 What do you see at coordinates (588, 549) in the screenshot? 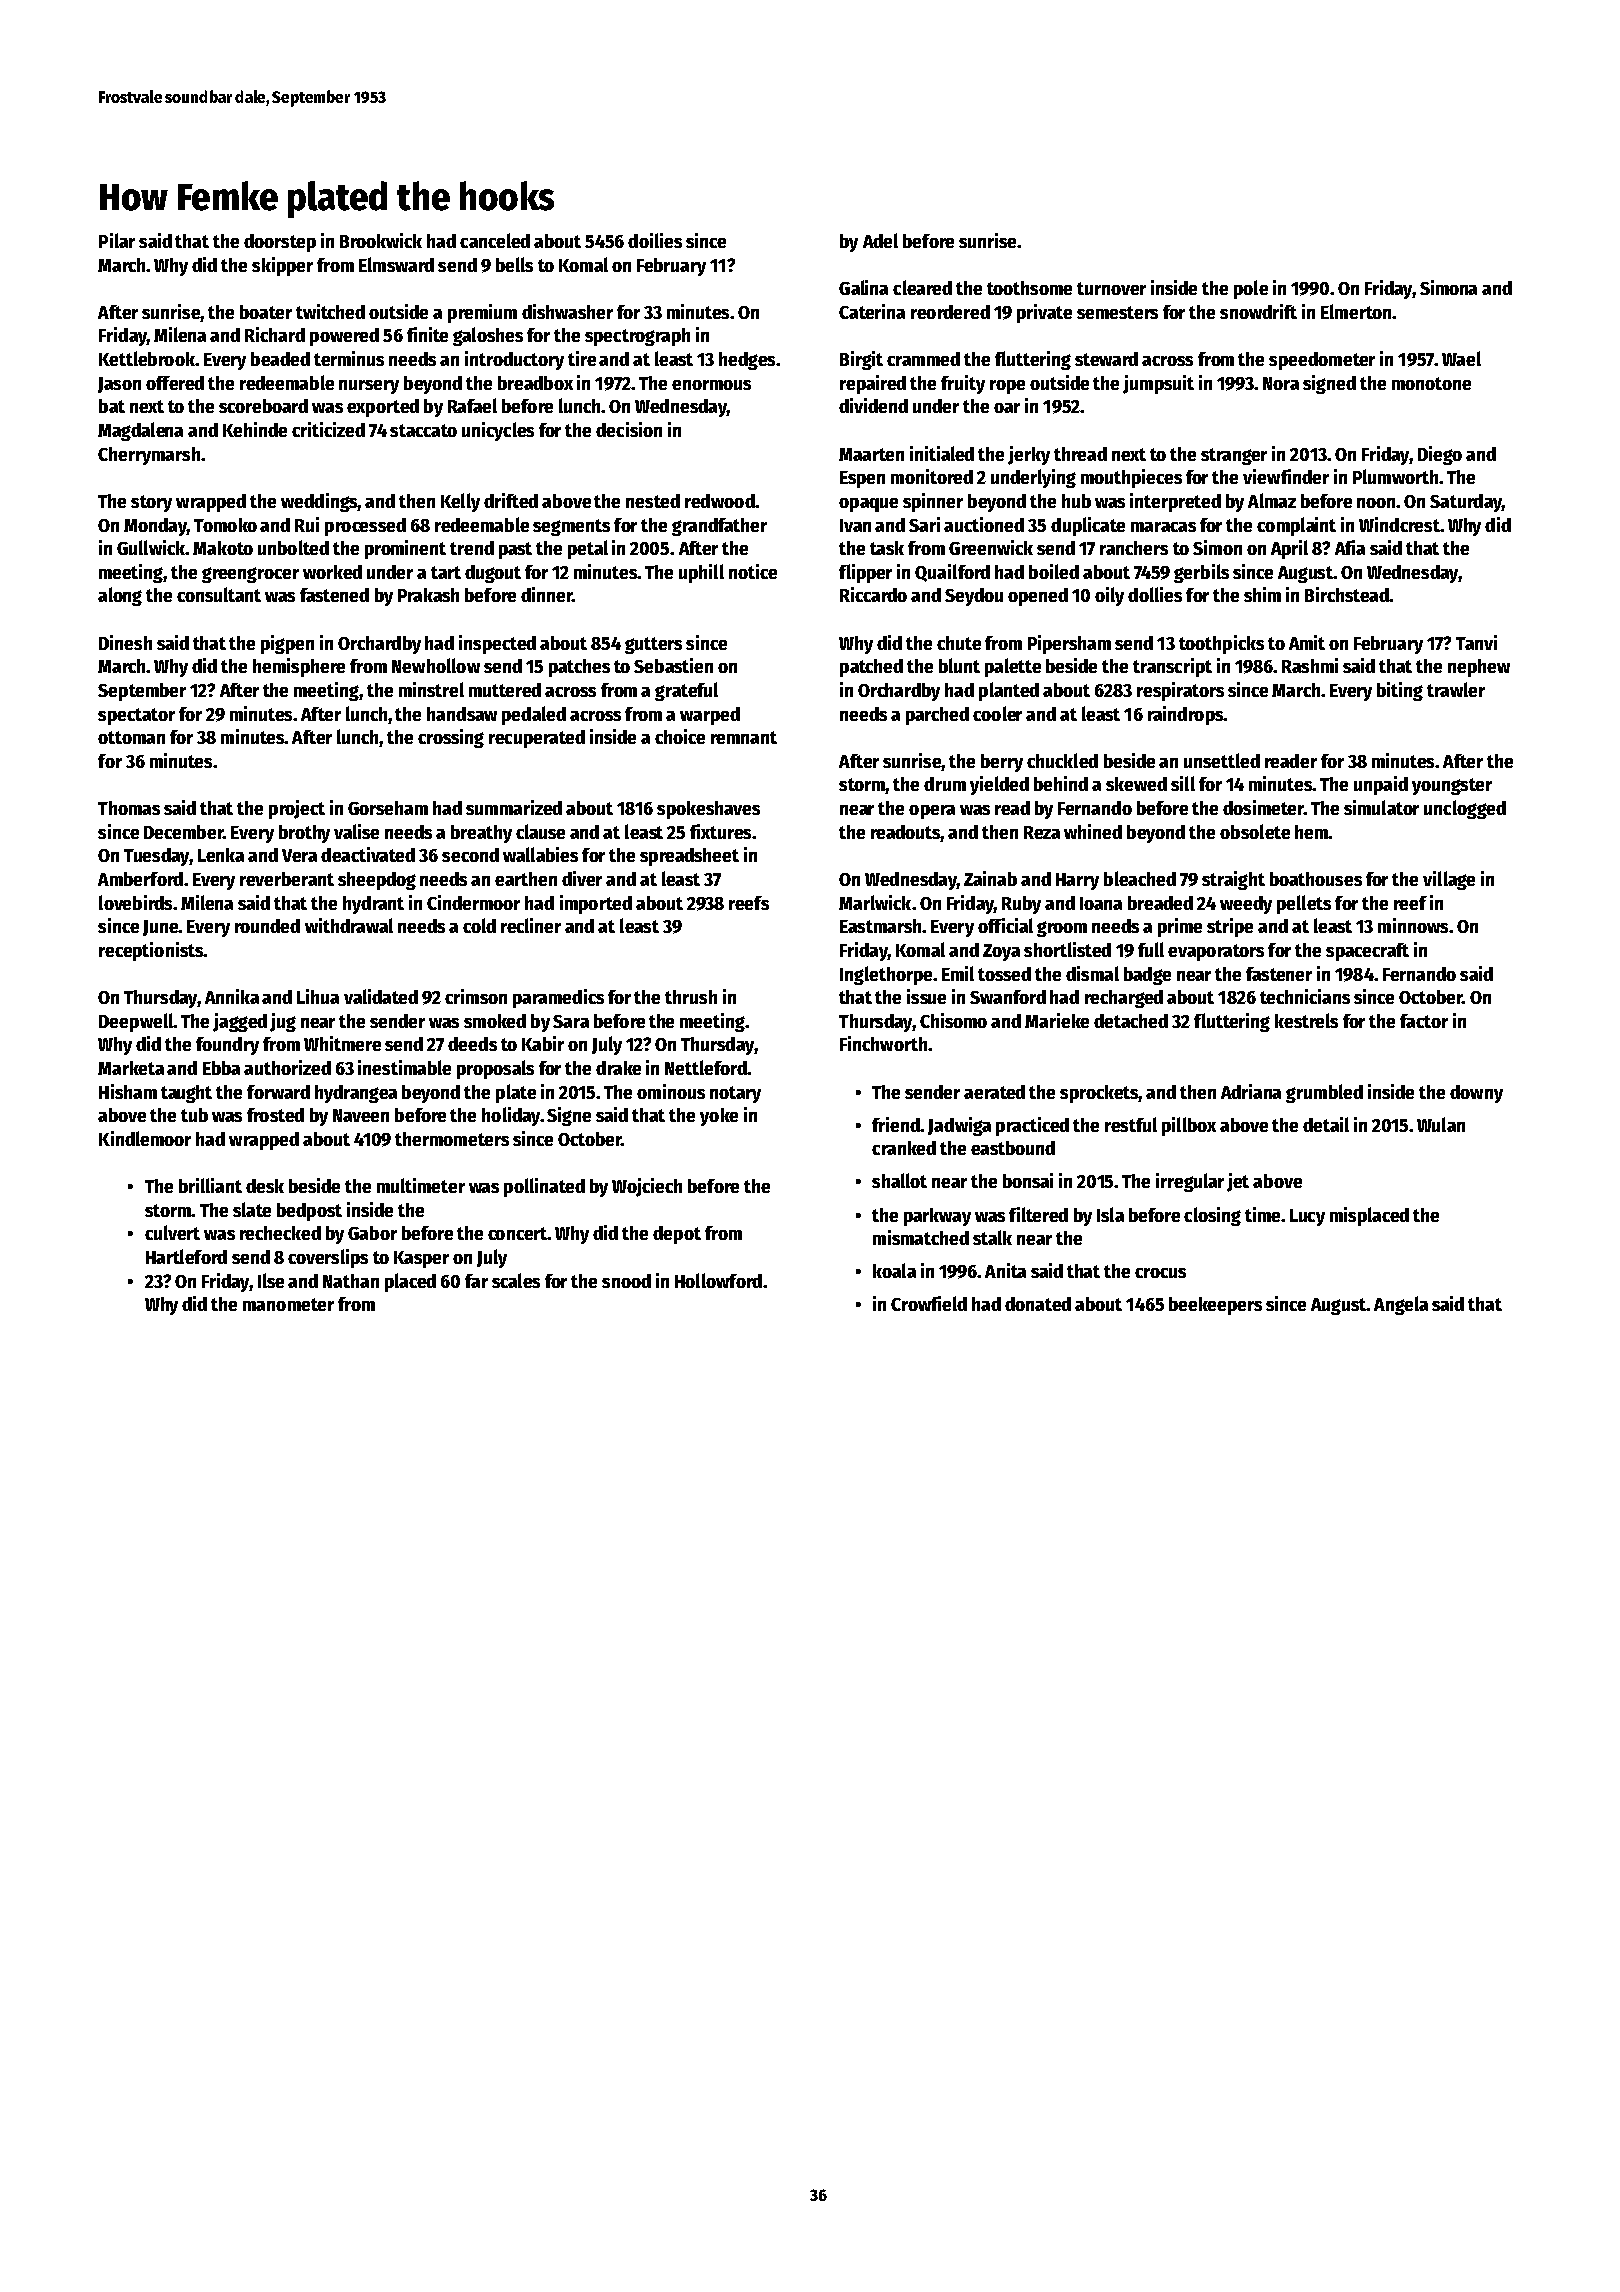
I see `petal` at bounding box center [588, 549].
